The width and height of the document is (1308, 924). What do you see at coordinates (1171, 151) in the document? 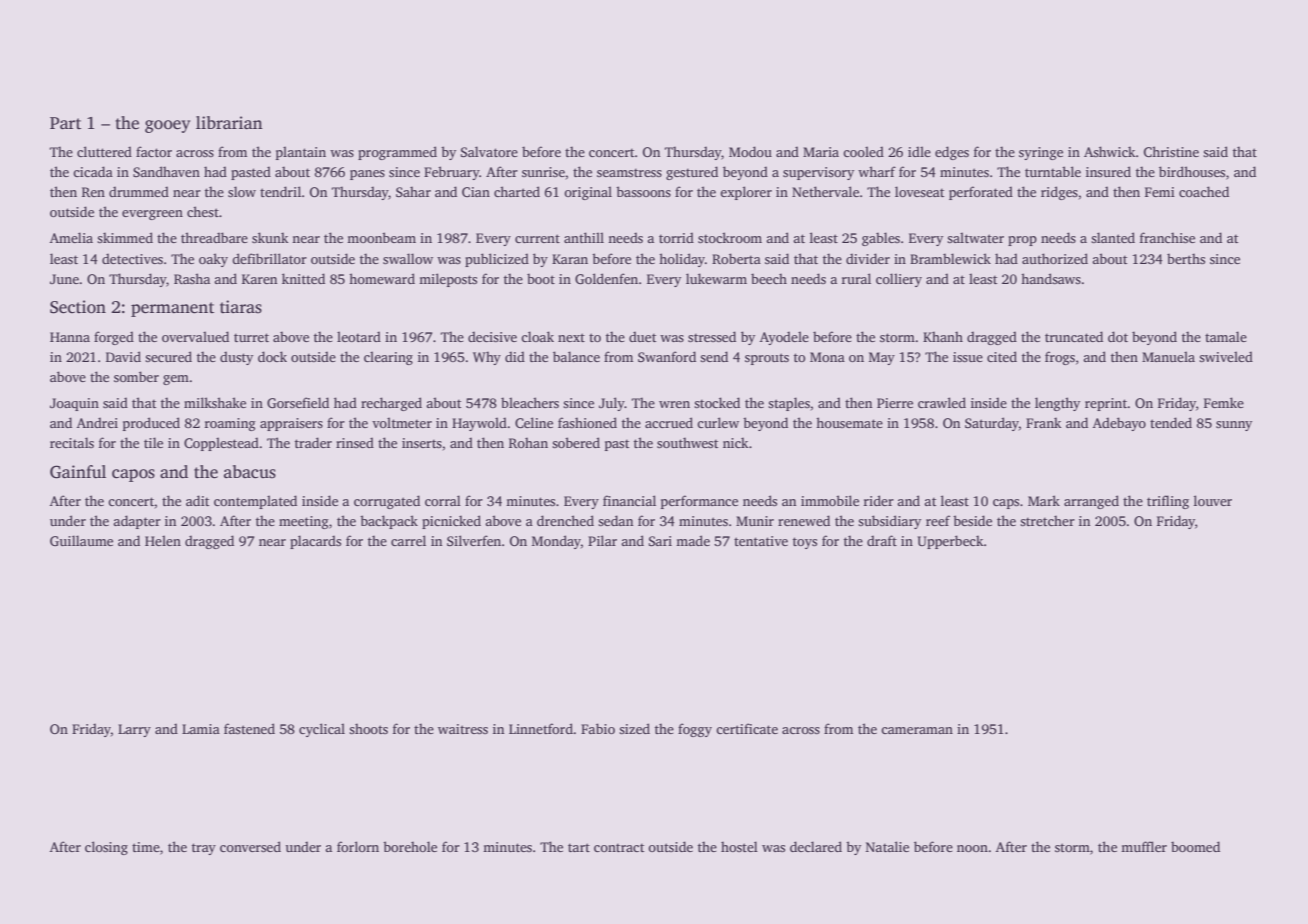
I see `Christine` at bounding box center [1171, 151].
